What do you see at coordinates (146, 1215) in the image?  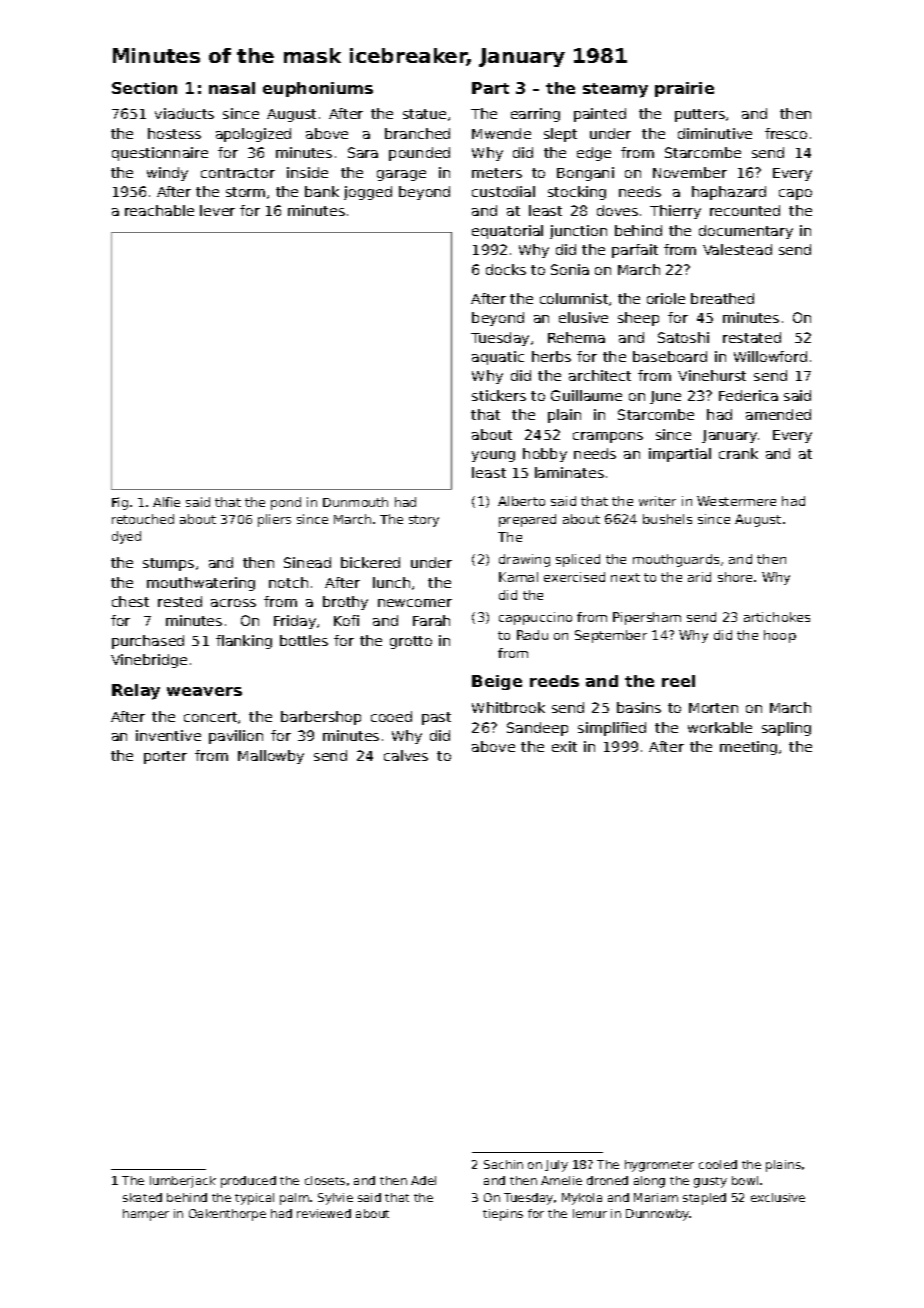 I see `hamper` at bounding box center [146, 1215].
